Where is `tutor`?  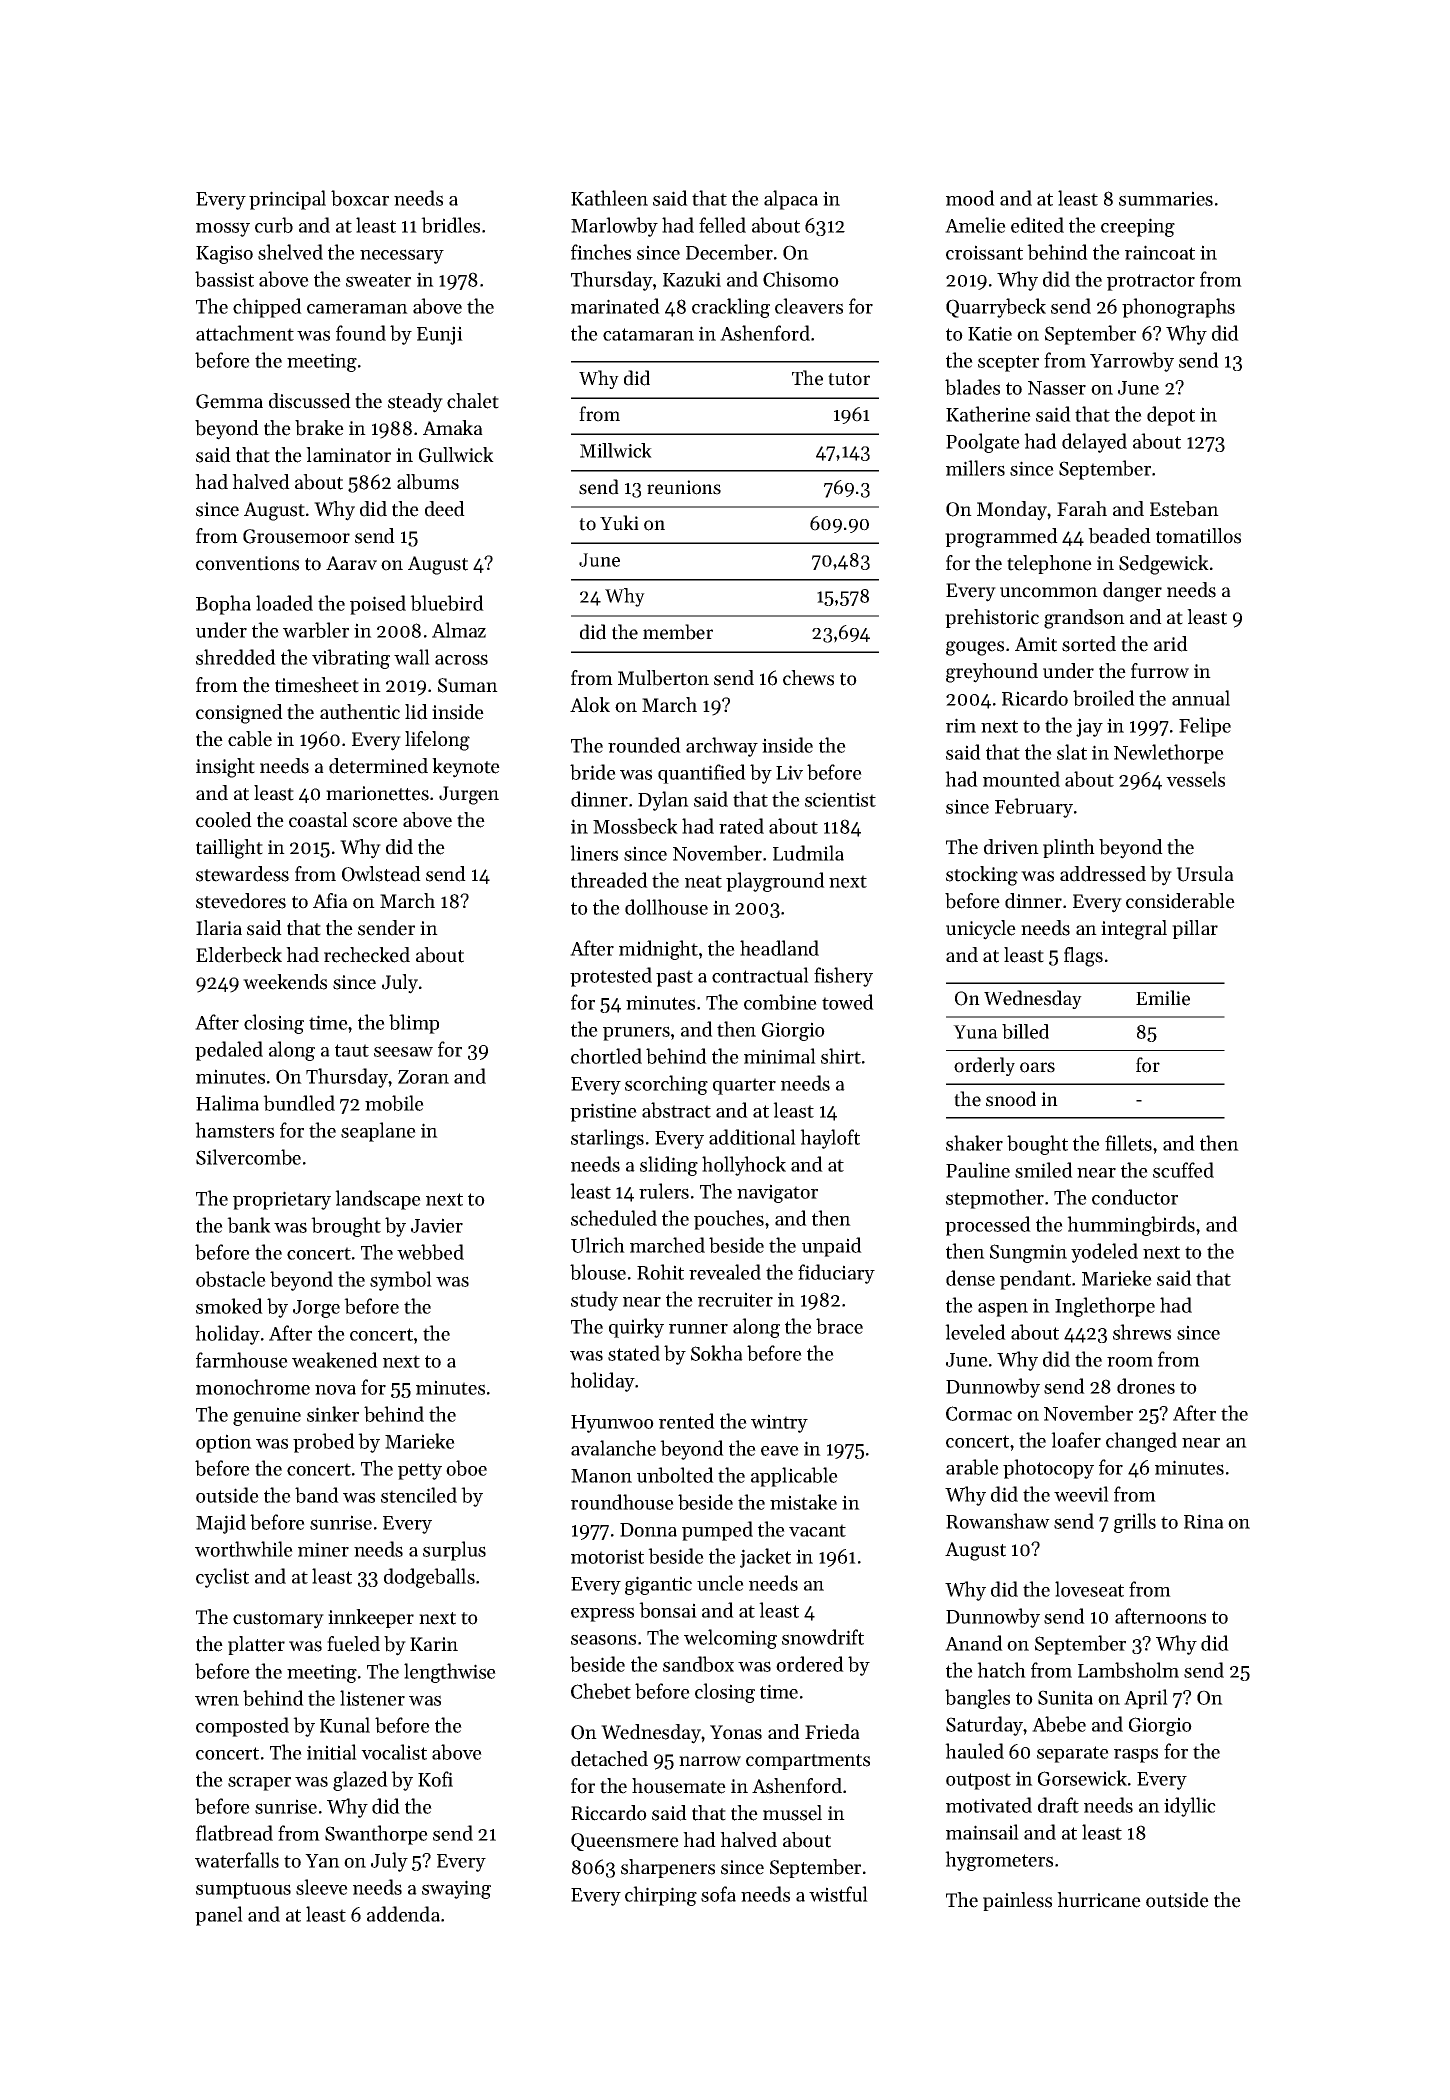 tutor is located at coordinates (849, 379).
